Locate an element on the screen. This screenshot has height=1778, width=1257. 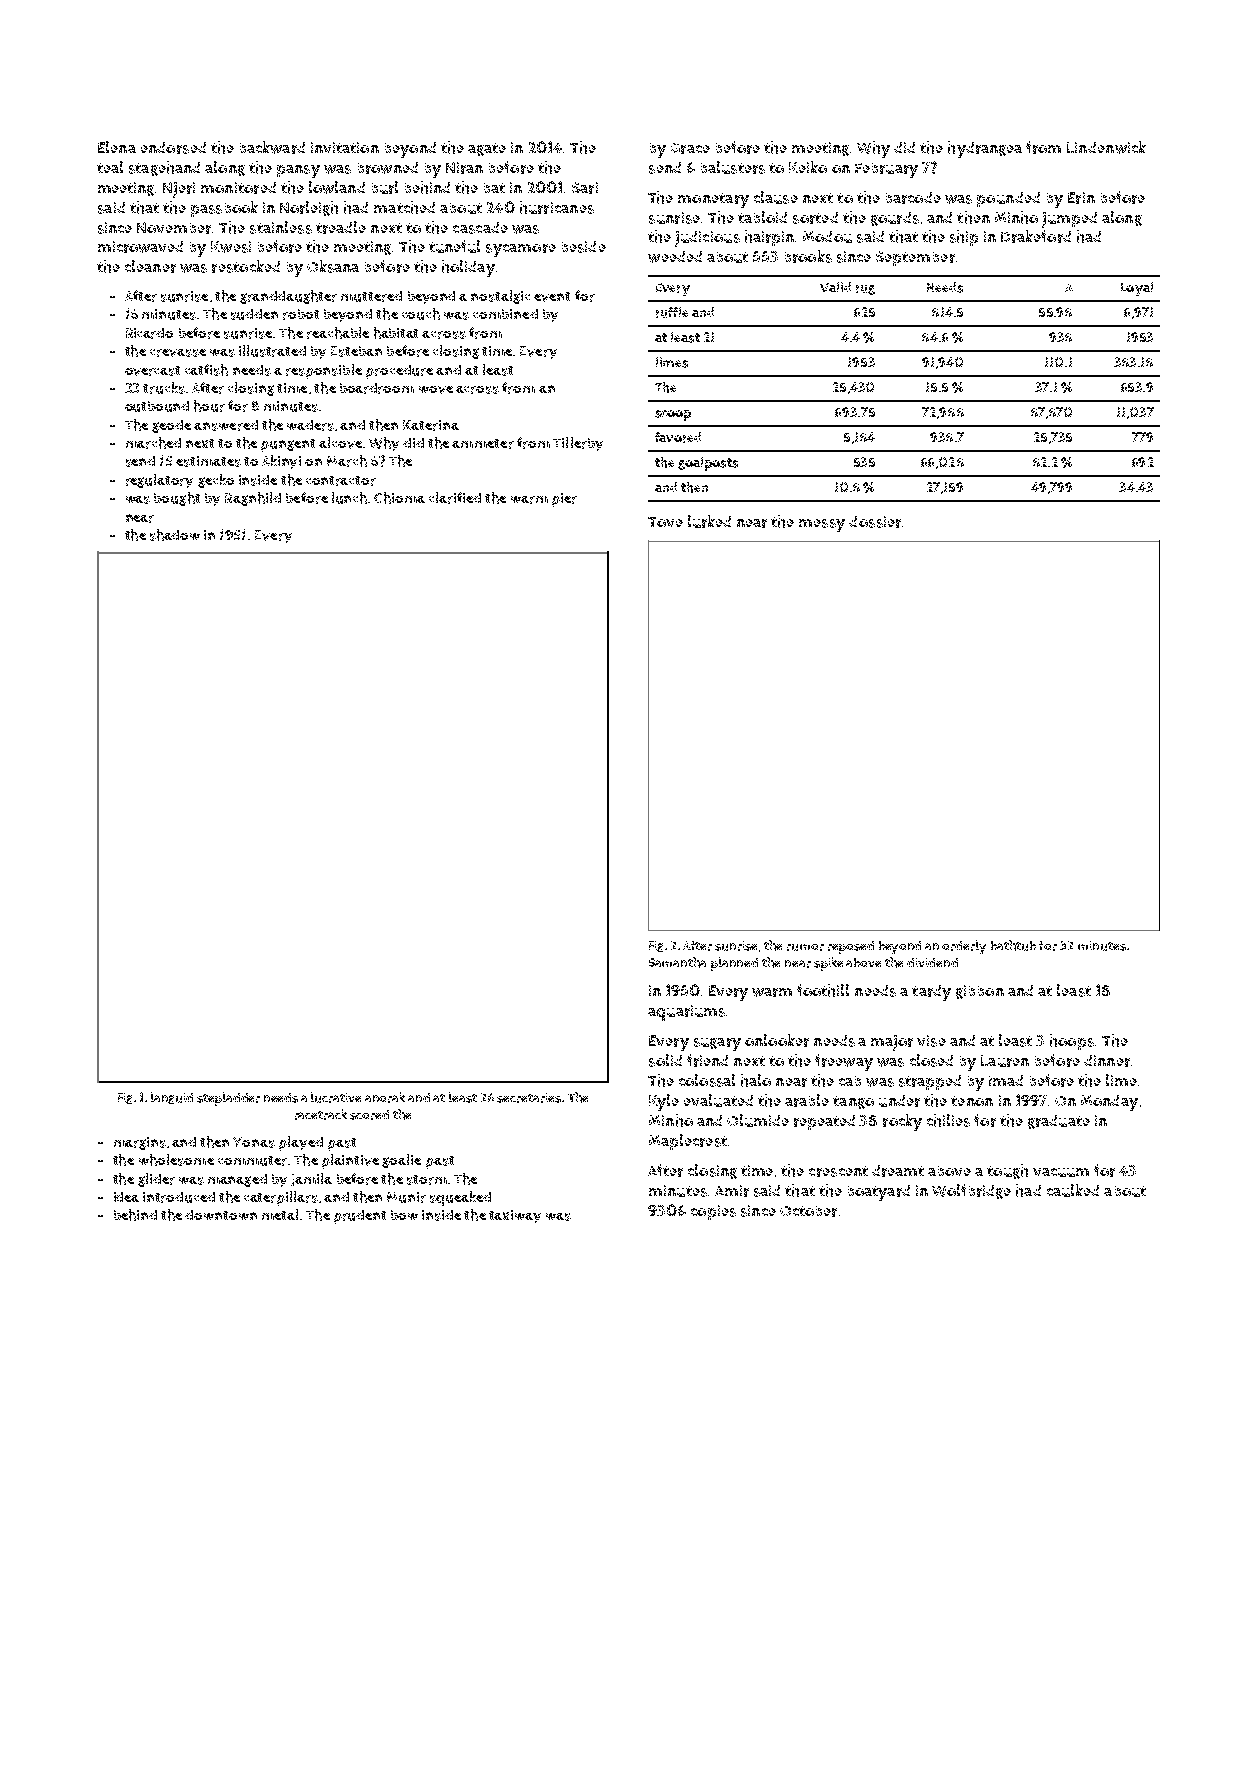
wholesome is located at coordinates (176, 1160).
